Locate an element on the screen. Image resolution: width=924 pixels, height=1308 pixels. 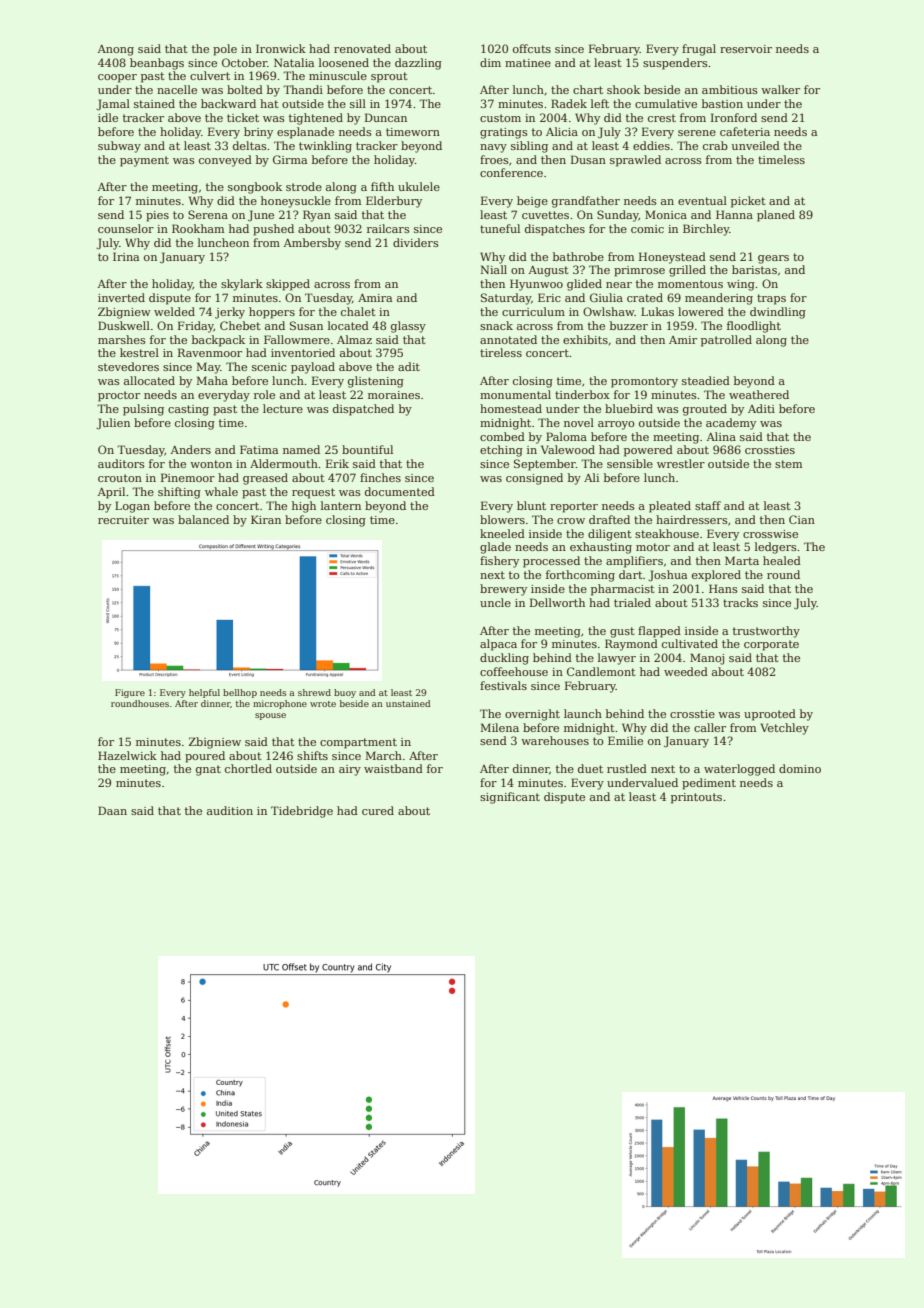
Anong is located at coordinates (115, 50).
